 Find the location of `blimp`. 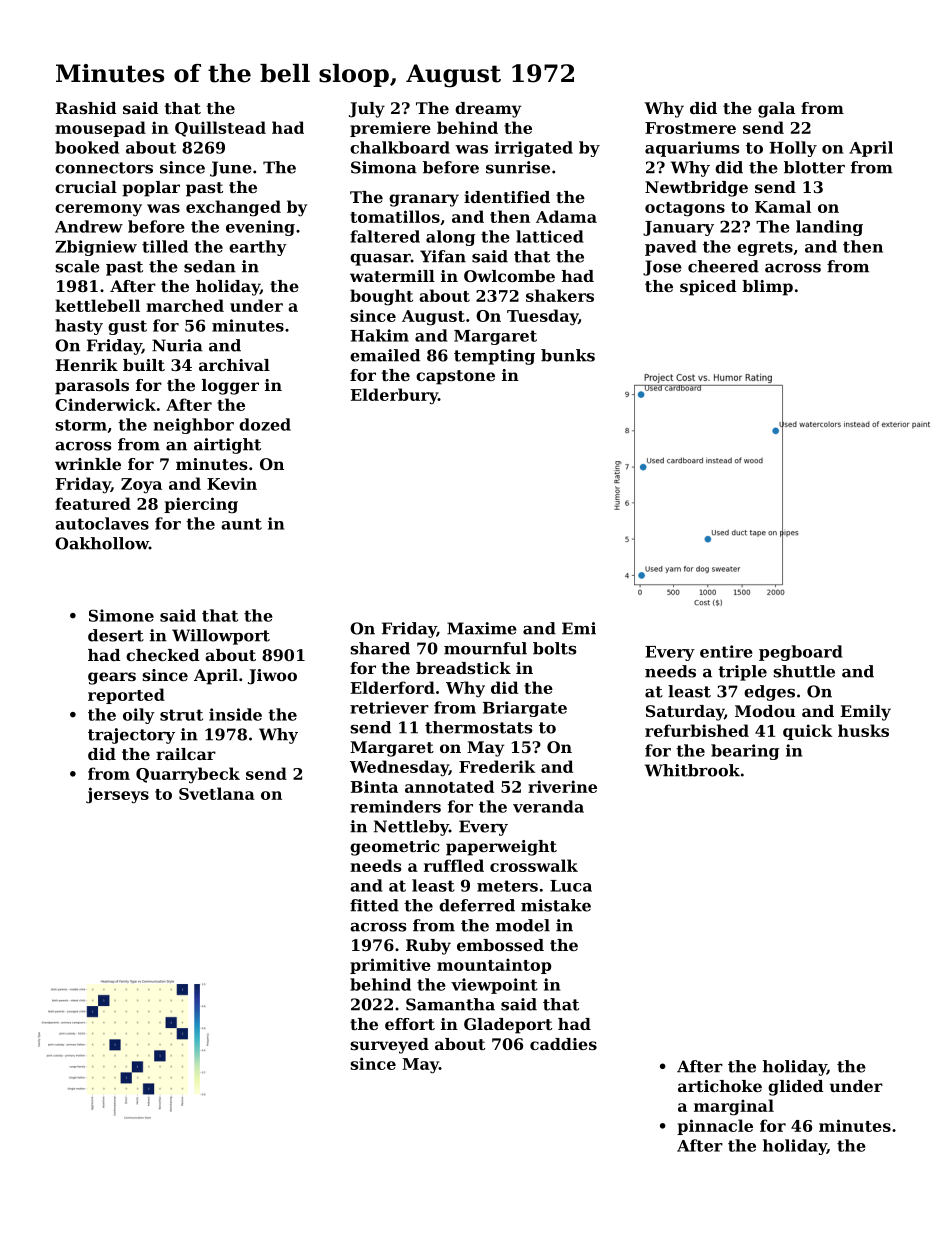

blimp is located at coordinates (767, 288).
